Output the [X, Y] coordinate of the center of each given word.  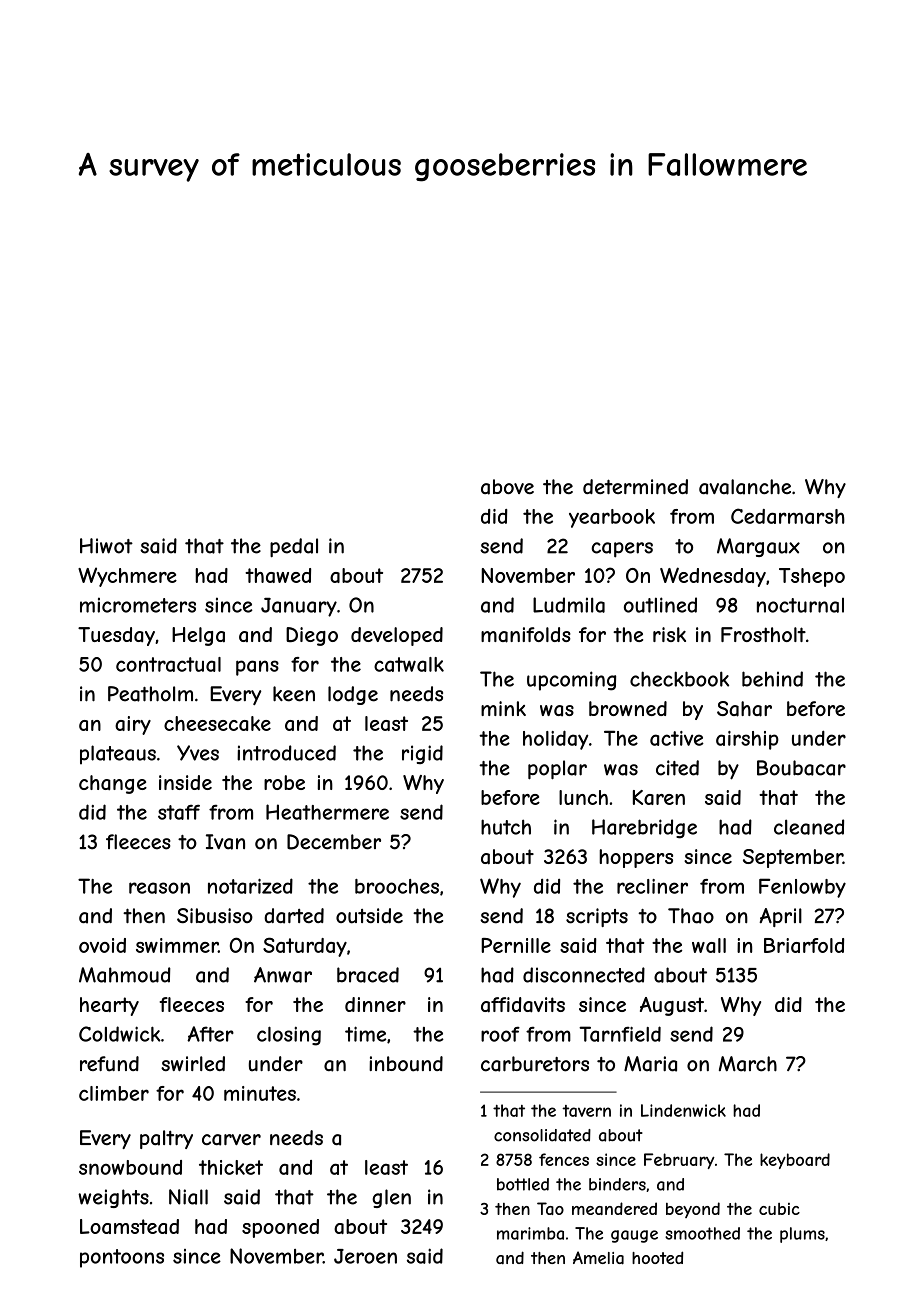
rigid [422, 754]
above [507, 487]
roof [500, 1034]
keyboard [795, 1161]
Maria [650, 1064]
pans [257, 668]
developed [397, 636]
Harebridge [644, 829]
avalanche [745, 487]
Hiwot [106, 546]
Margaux [758, 547]
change [113, 784]
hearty [109, 1006]
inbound [406, 1064]
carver [231, 1140]
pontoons [122, 1258]
